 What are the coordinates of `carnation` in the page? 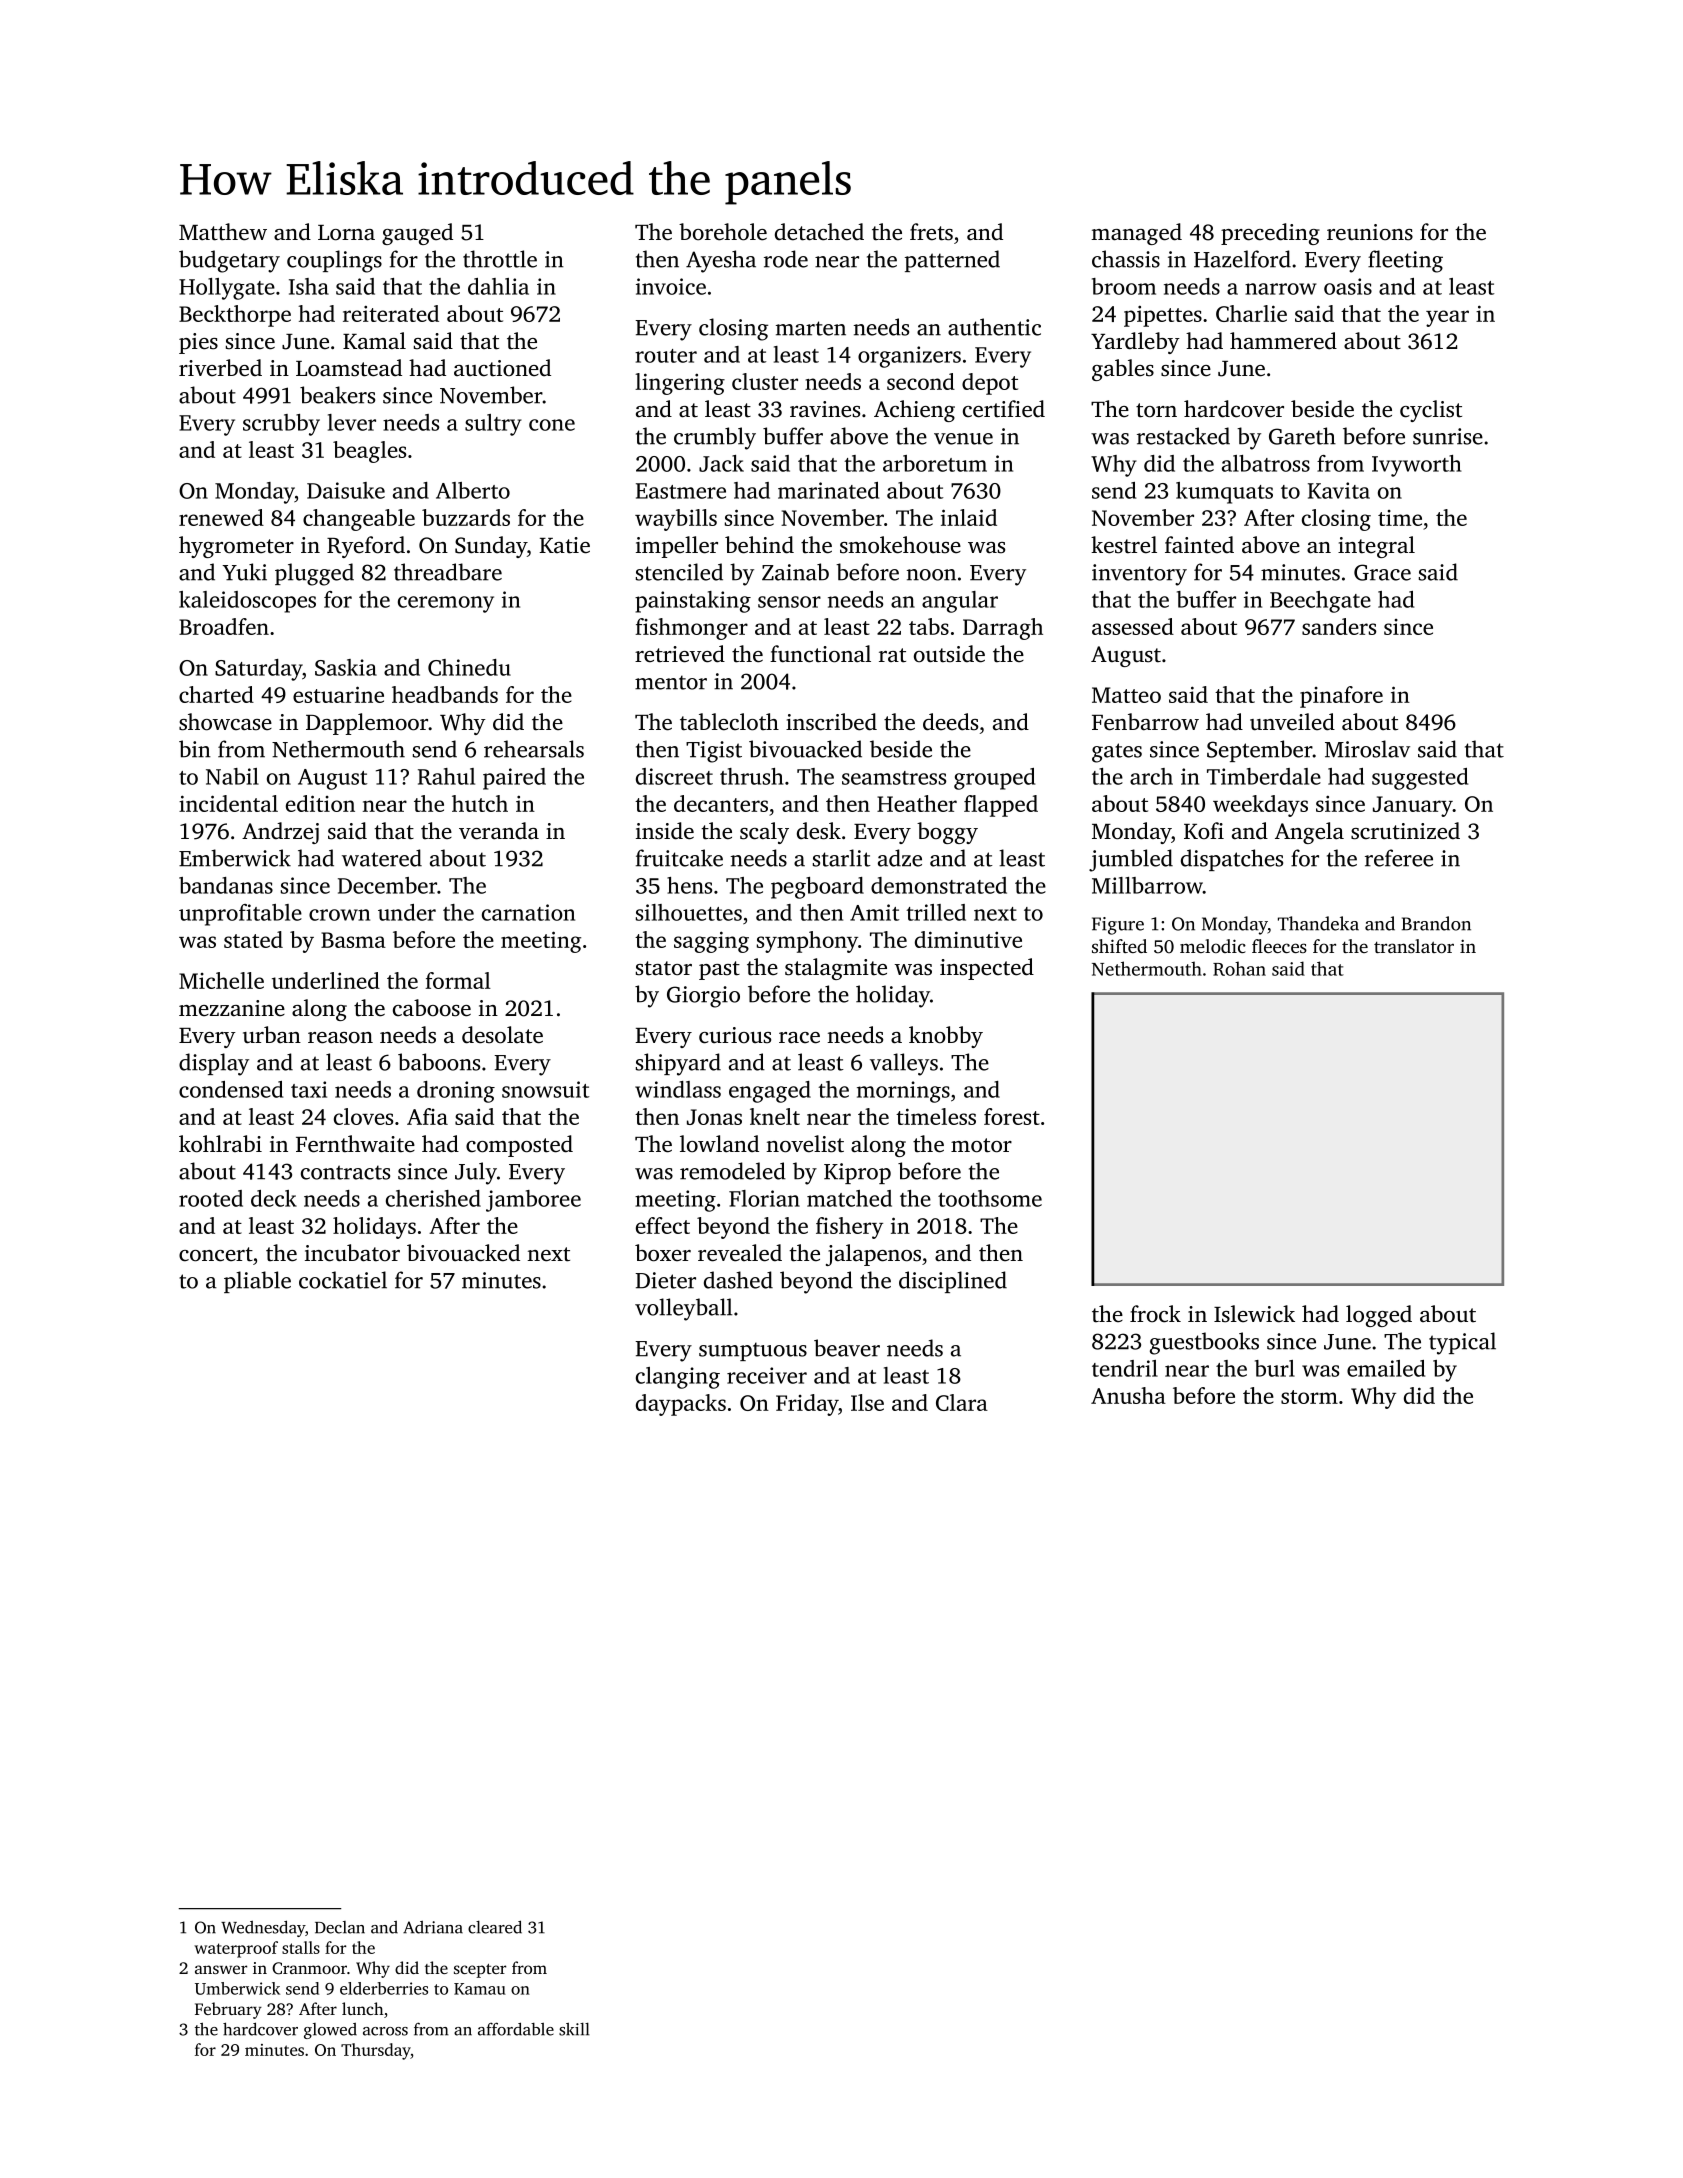 It's located at (528, 912).
